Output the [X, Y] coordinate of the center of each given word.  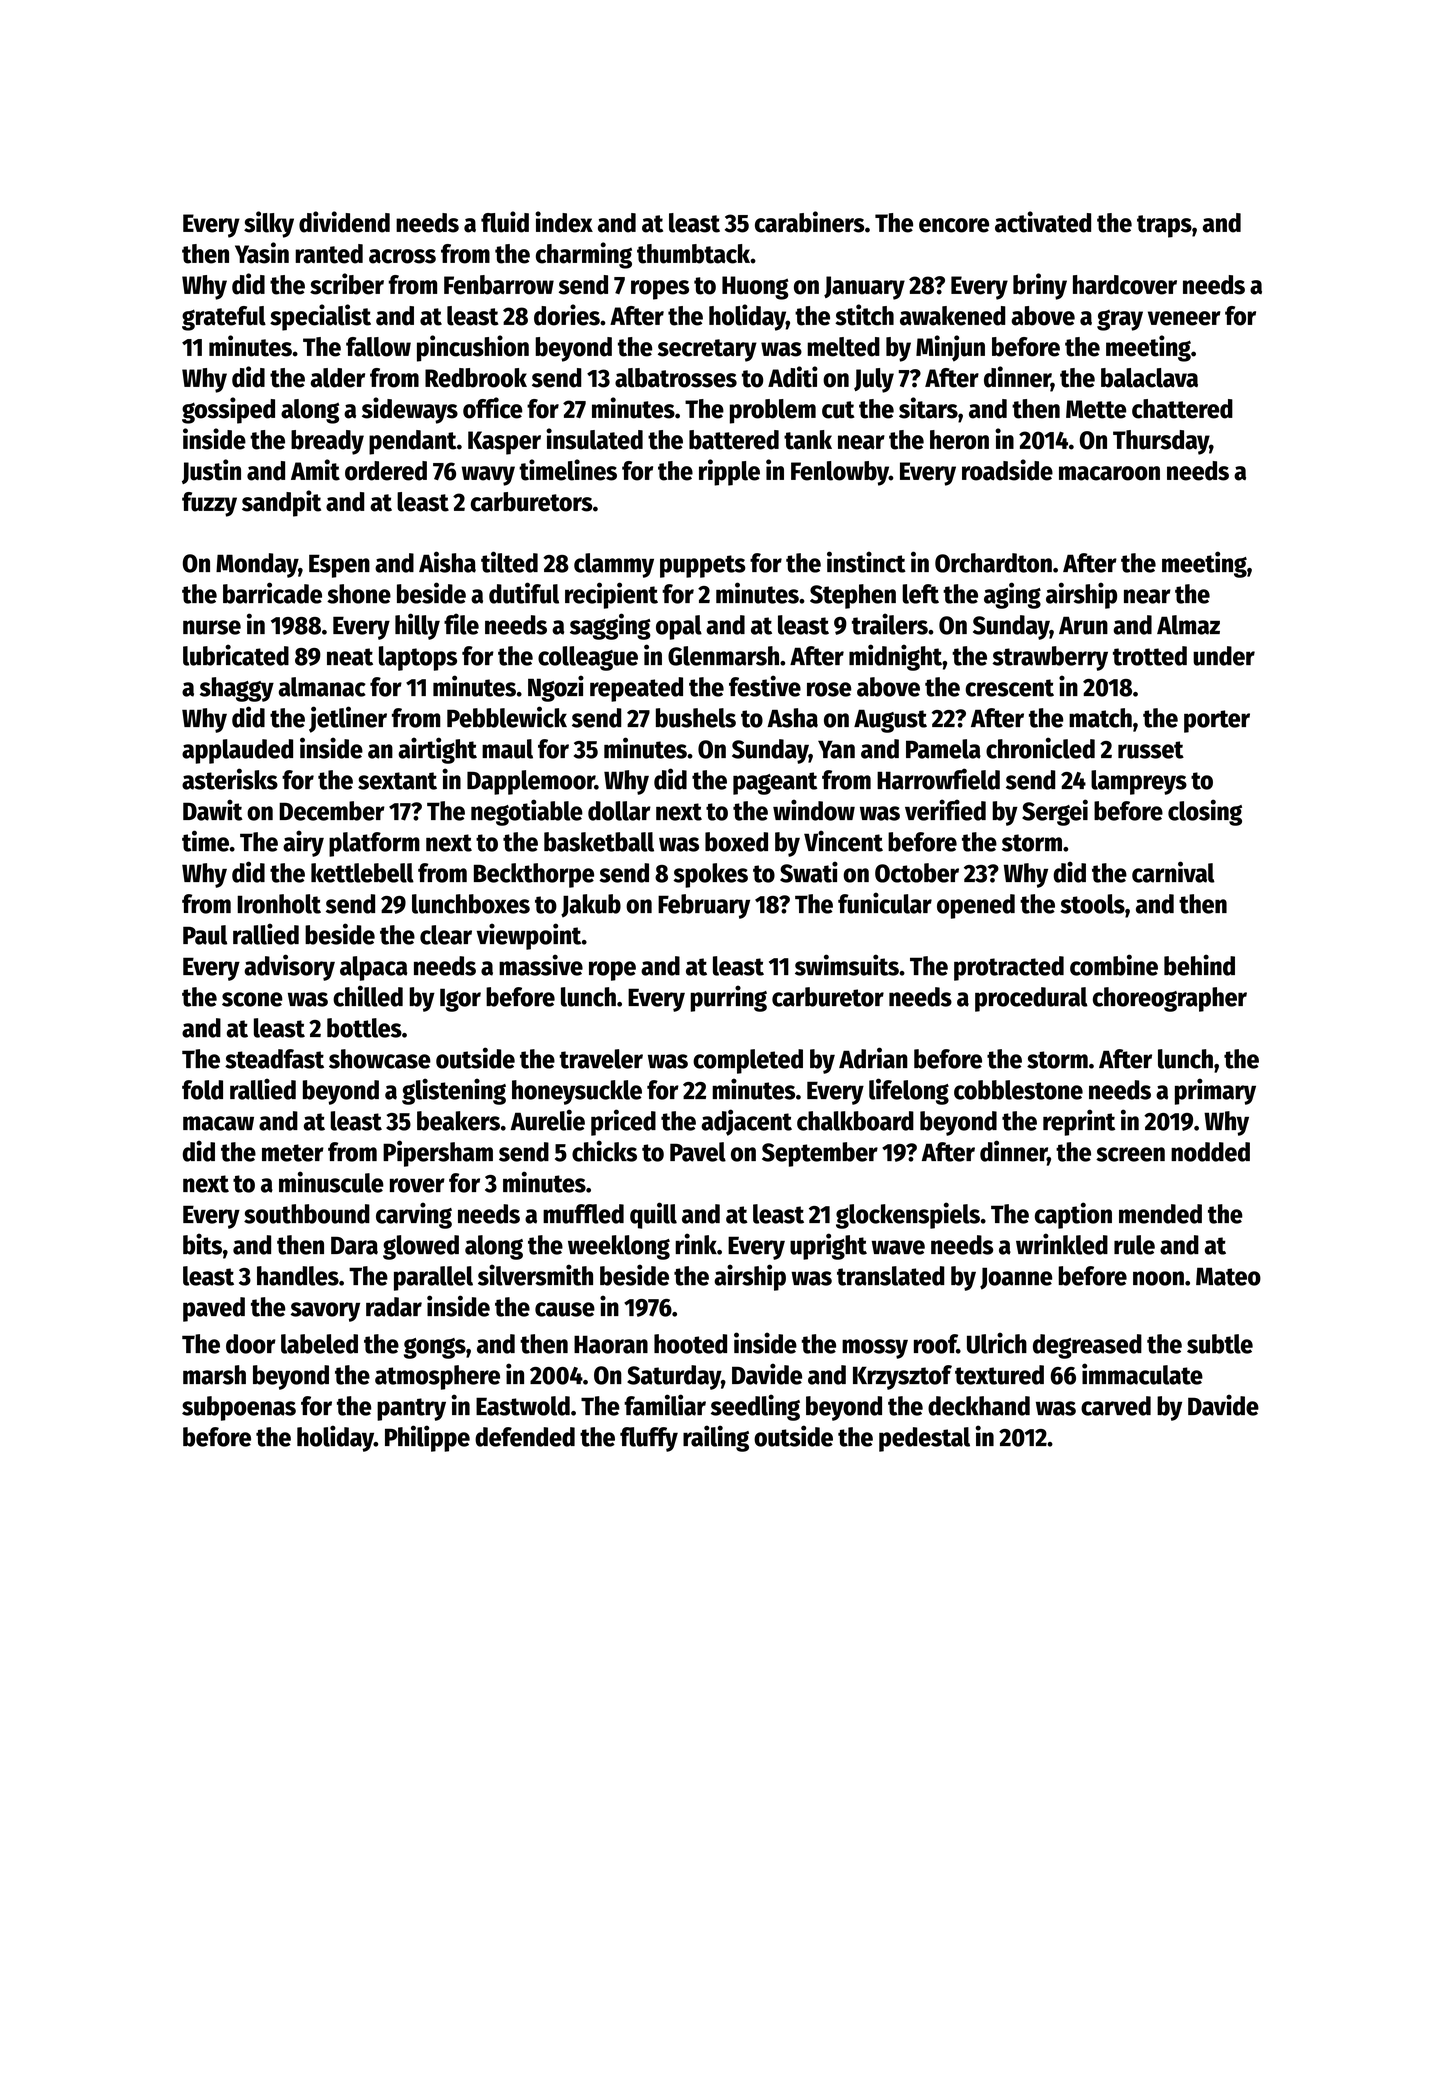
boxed [736, 842]
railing [716, 1438]
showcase [380, 1059]
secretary [707, 350]
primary [1215, 1091]
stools [1092, 904]
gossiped [228, 410]
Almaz [1188, 625]
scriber [347, 284]
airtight [437, 750]
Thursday [1161, 442]
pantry [411, 1409]
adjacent [746, 1122]
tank [808, 440]
